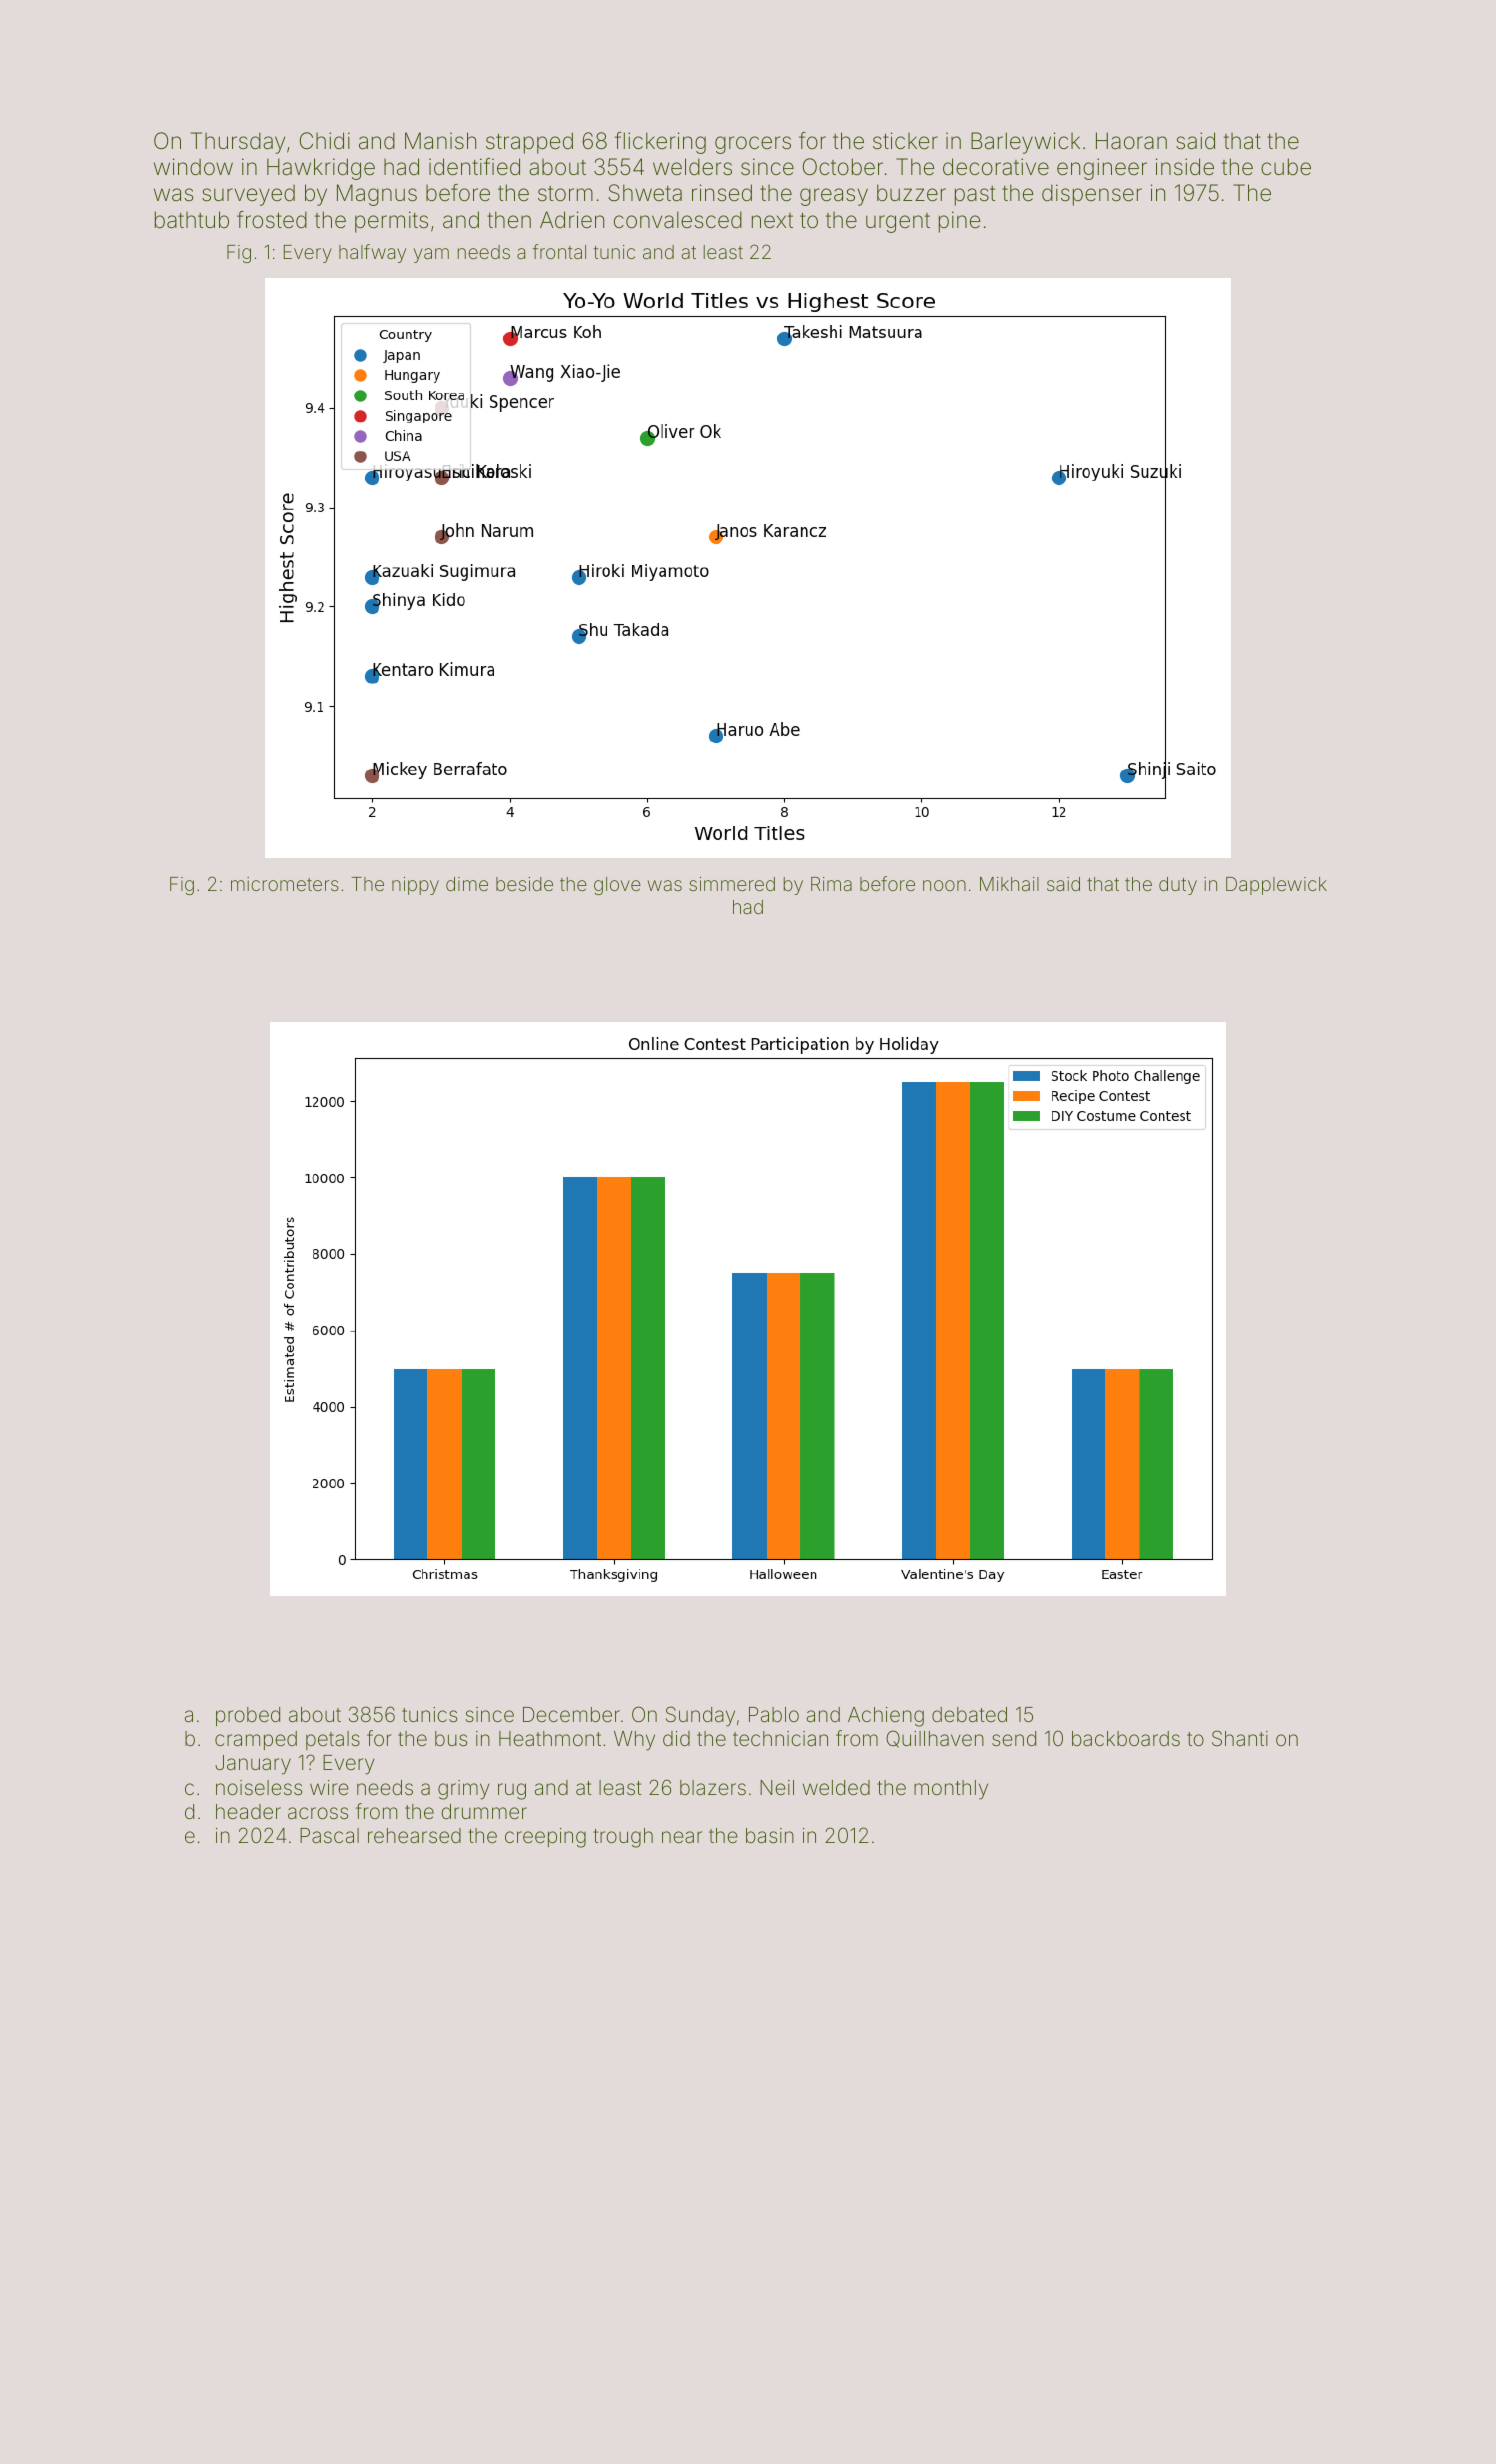 Image resolution: width=1496 pixels, height=2464 pixels. I want to click on strapped, so click(529, 143).
